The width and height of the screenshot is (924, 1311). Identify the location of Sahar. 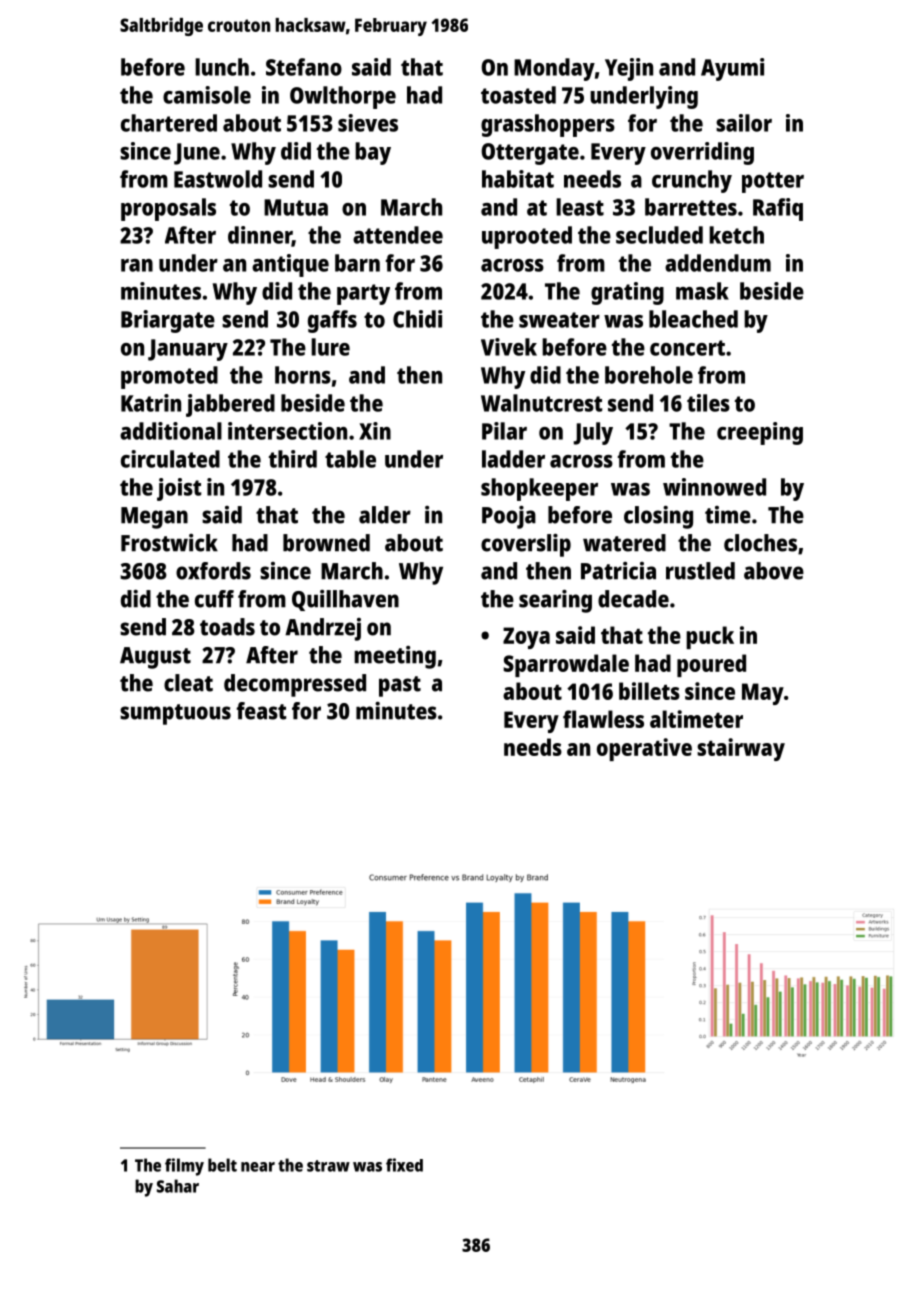
(178, 1186).
